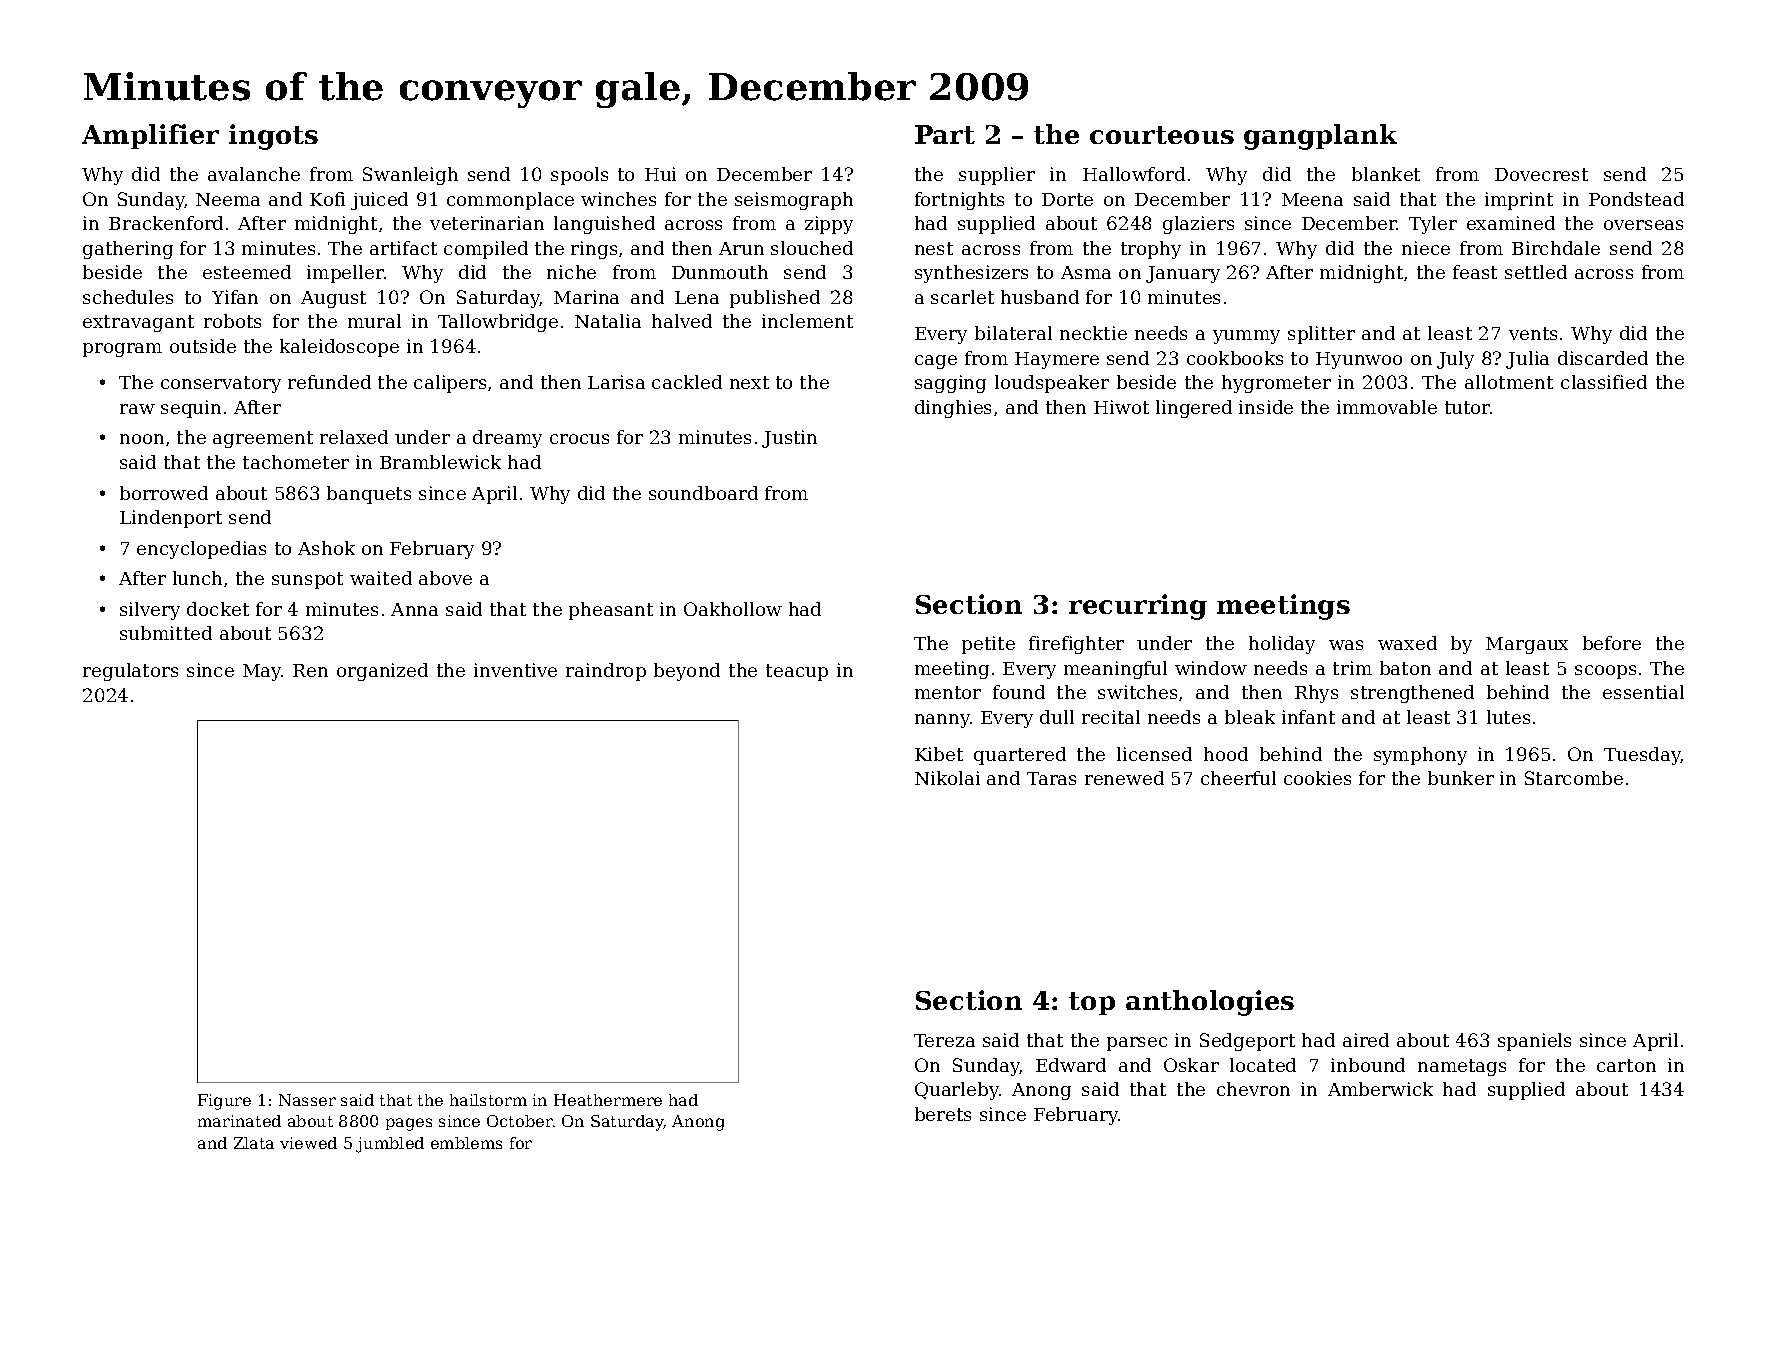 Image resolution: width=1768 pixels, height=1366 pixels. Describe the element at coordinates (1210, 1003) in the image. I see `anthologies` at that location.
